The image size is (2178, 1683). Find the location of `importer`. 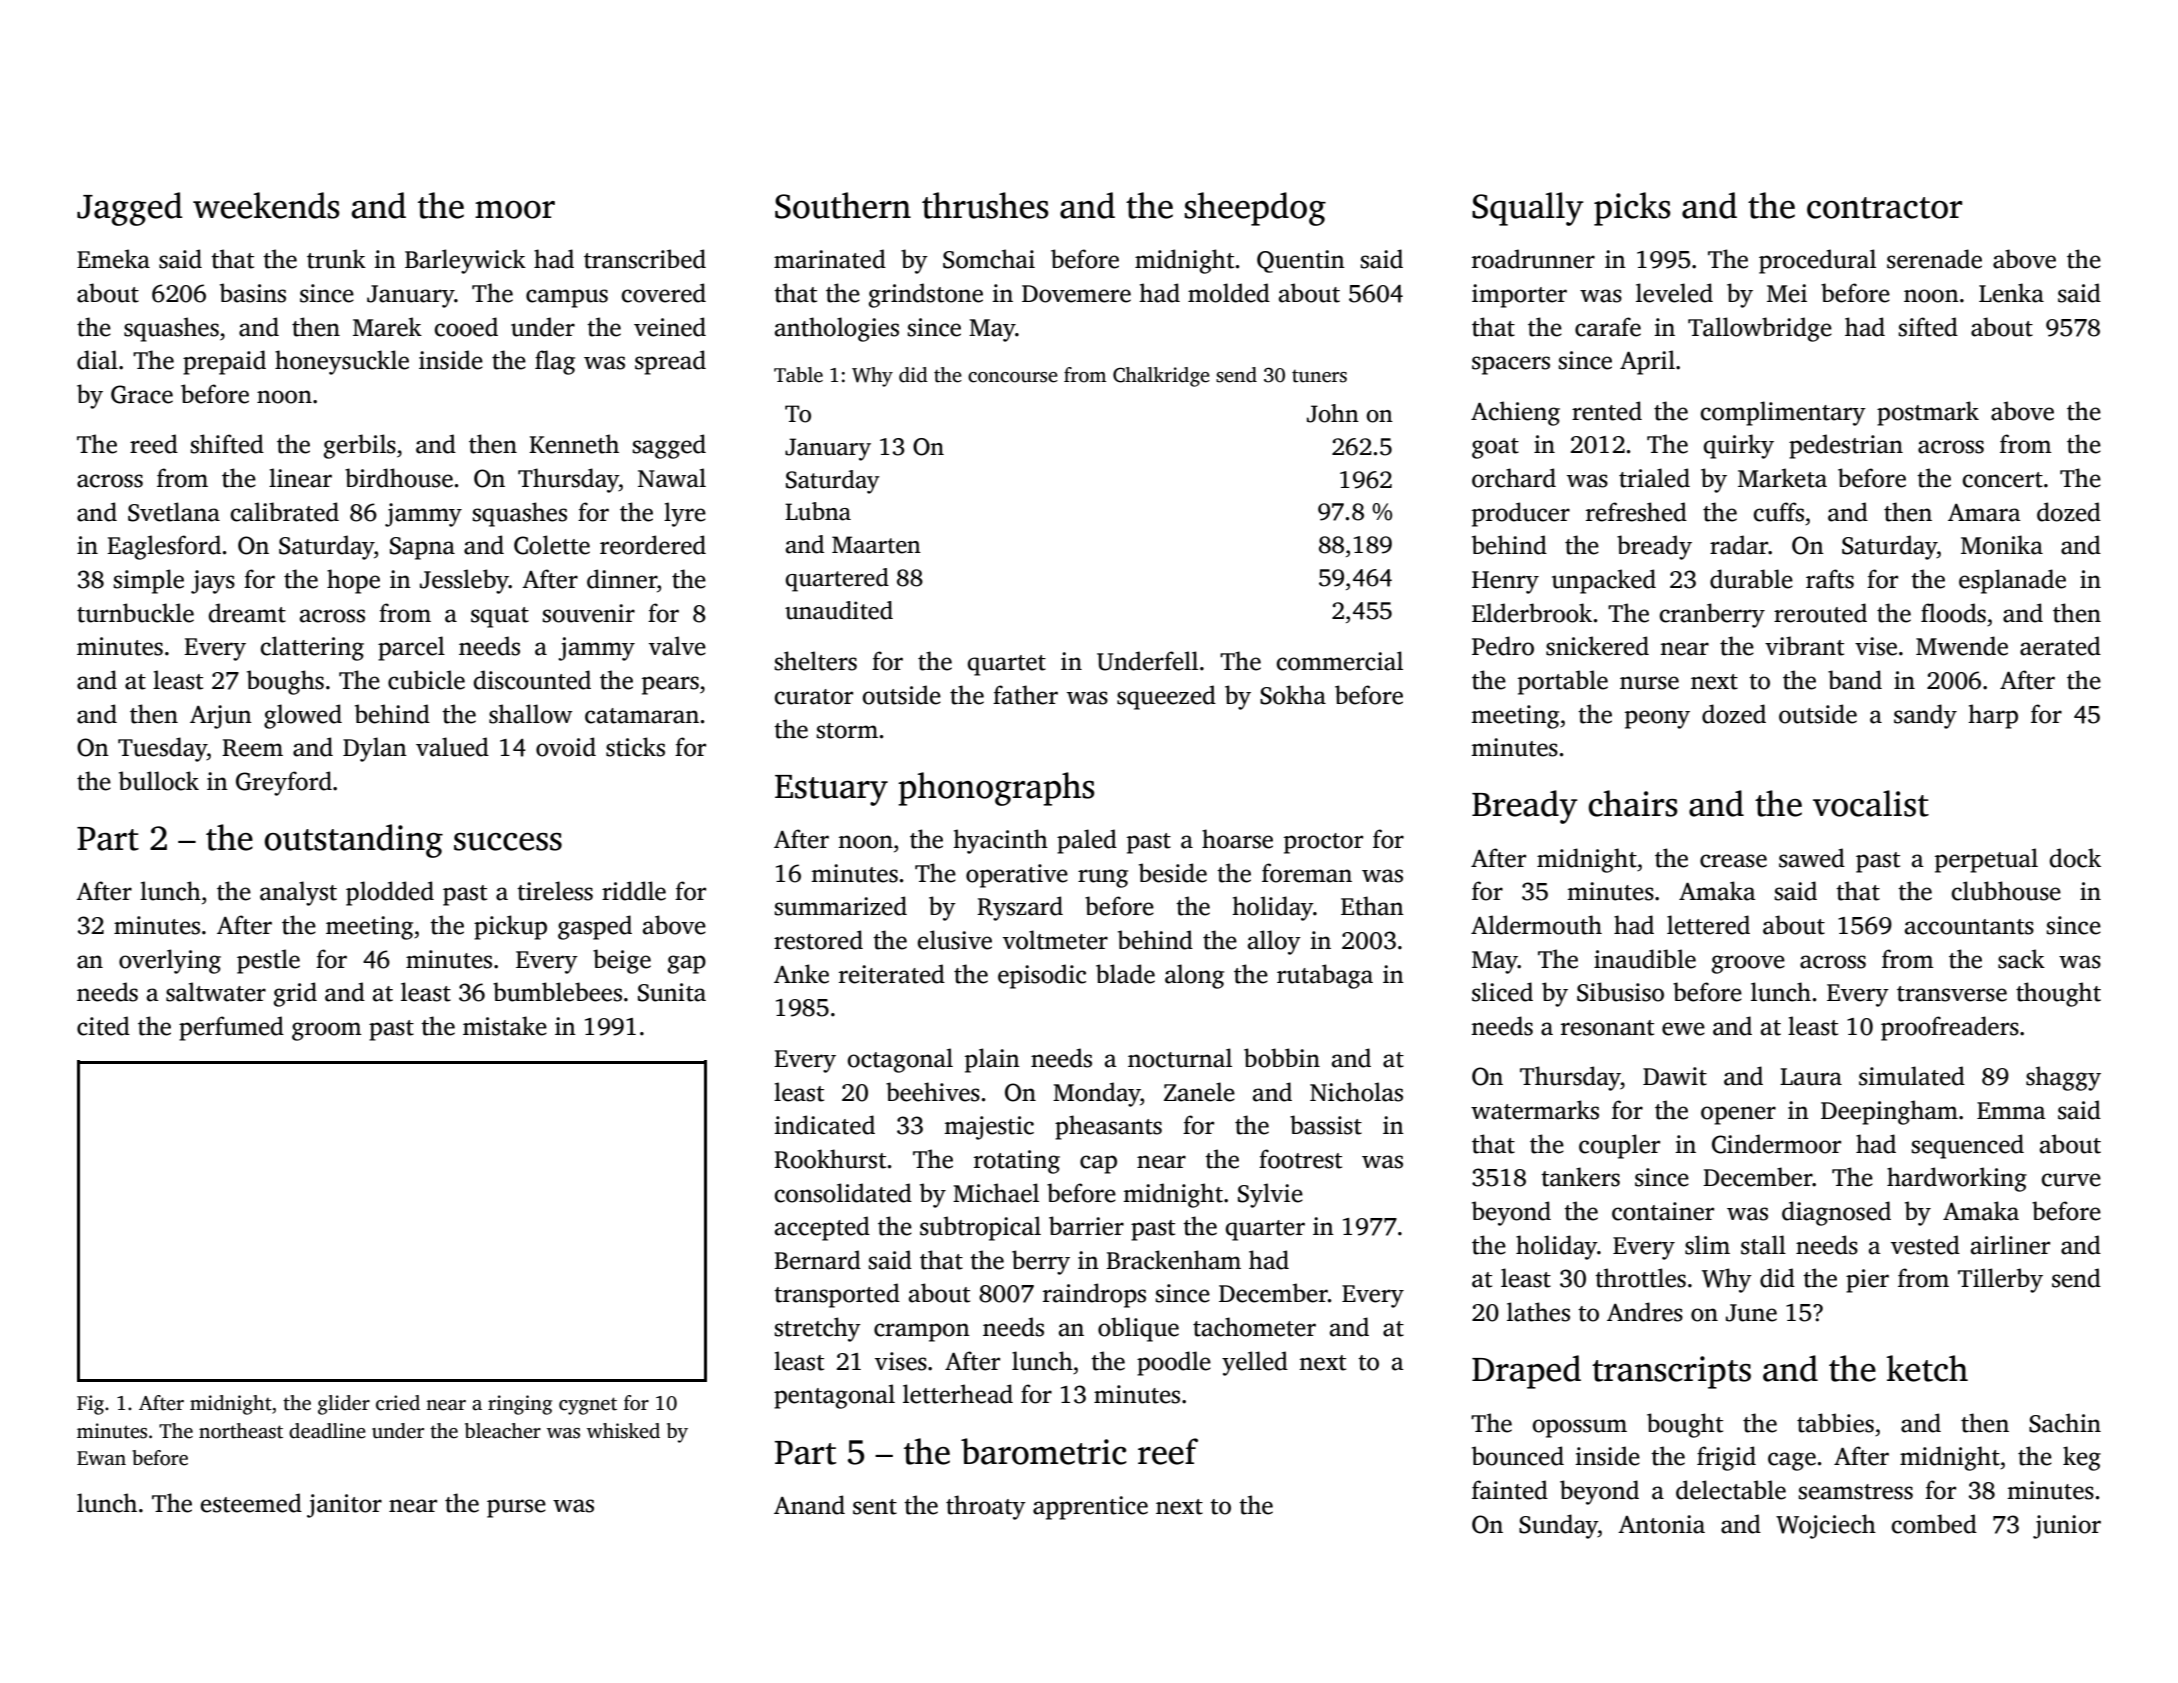

importer is located at coordinates (1519, 296).
